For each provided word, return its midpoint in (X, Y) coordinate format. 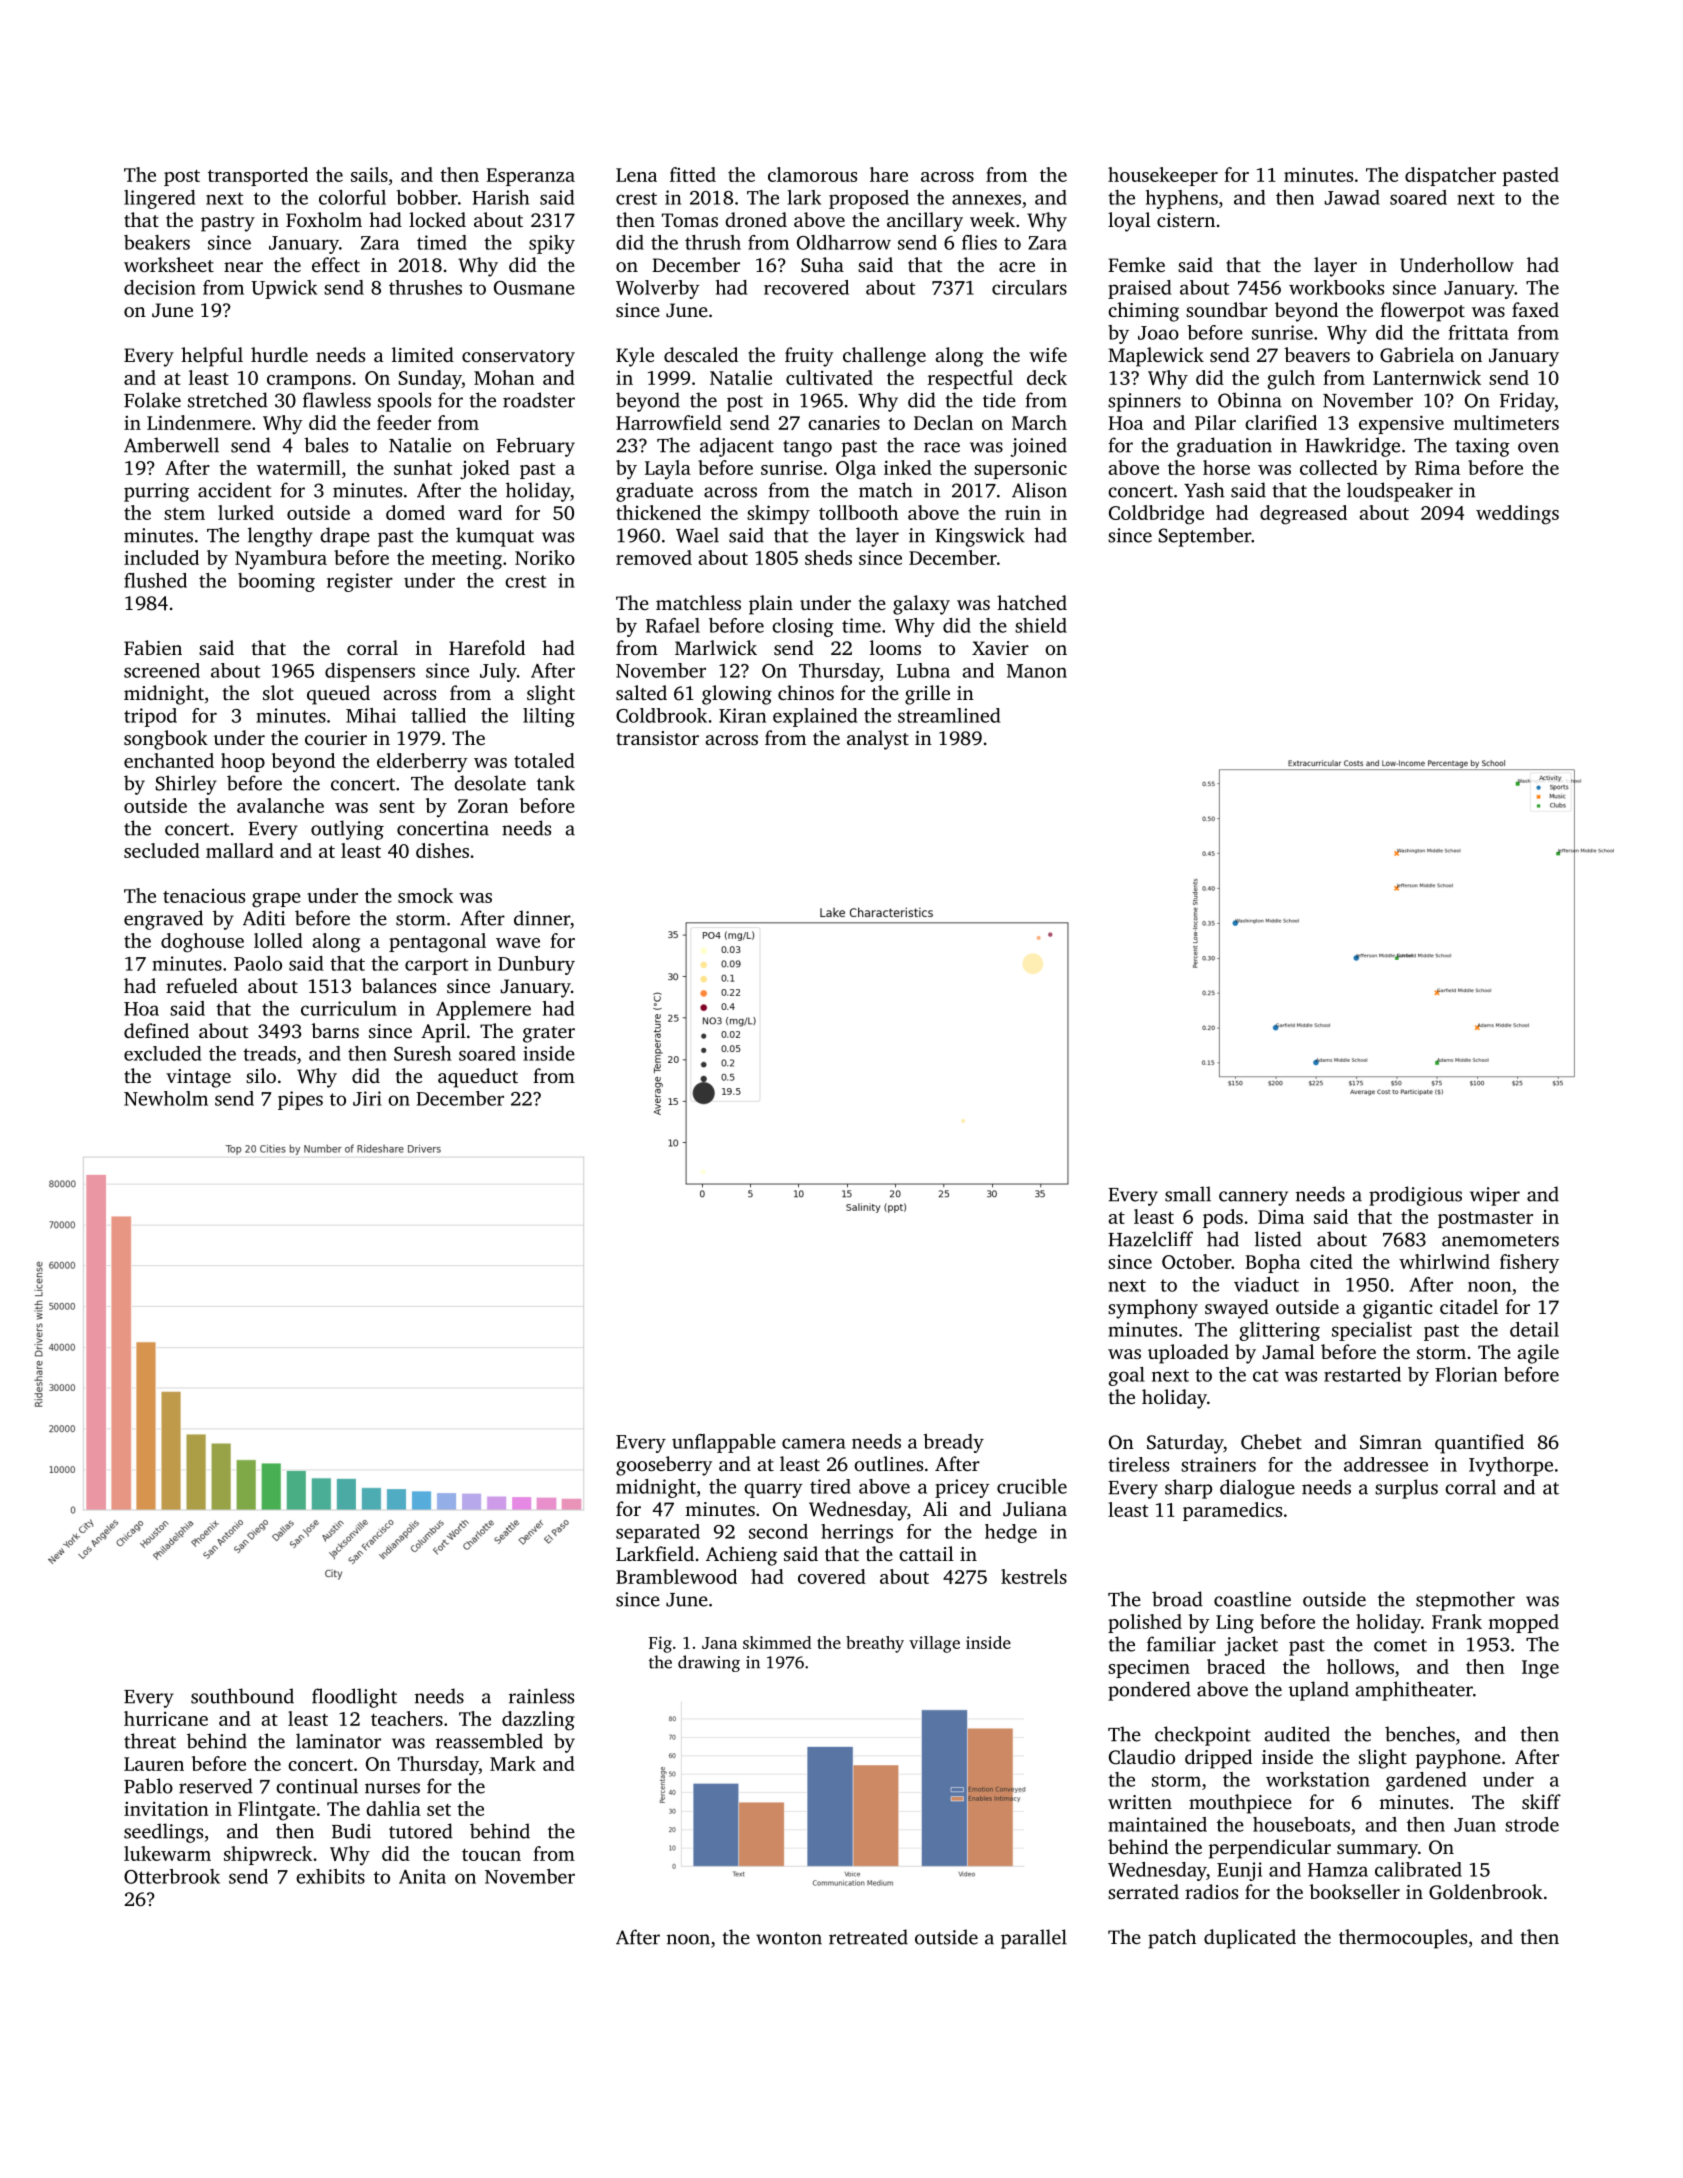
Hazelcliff (1150, 1239)
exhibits (330, 1876)
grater (549, 1034)
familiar (1181, 1644)
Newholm (166, 1098)
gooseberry (664, 1466)
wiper (1495, 1196)
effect (336, 264)
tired (830, 1486)
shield (1041, 625)
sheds (828, 557)
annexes (986, 199)
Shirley (186, 785)
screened (162, 670)
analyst (878, 740)
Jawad (1352, 197)
